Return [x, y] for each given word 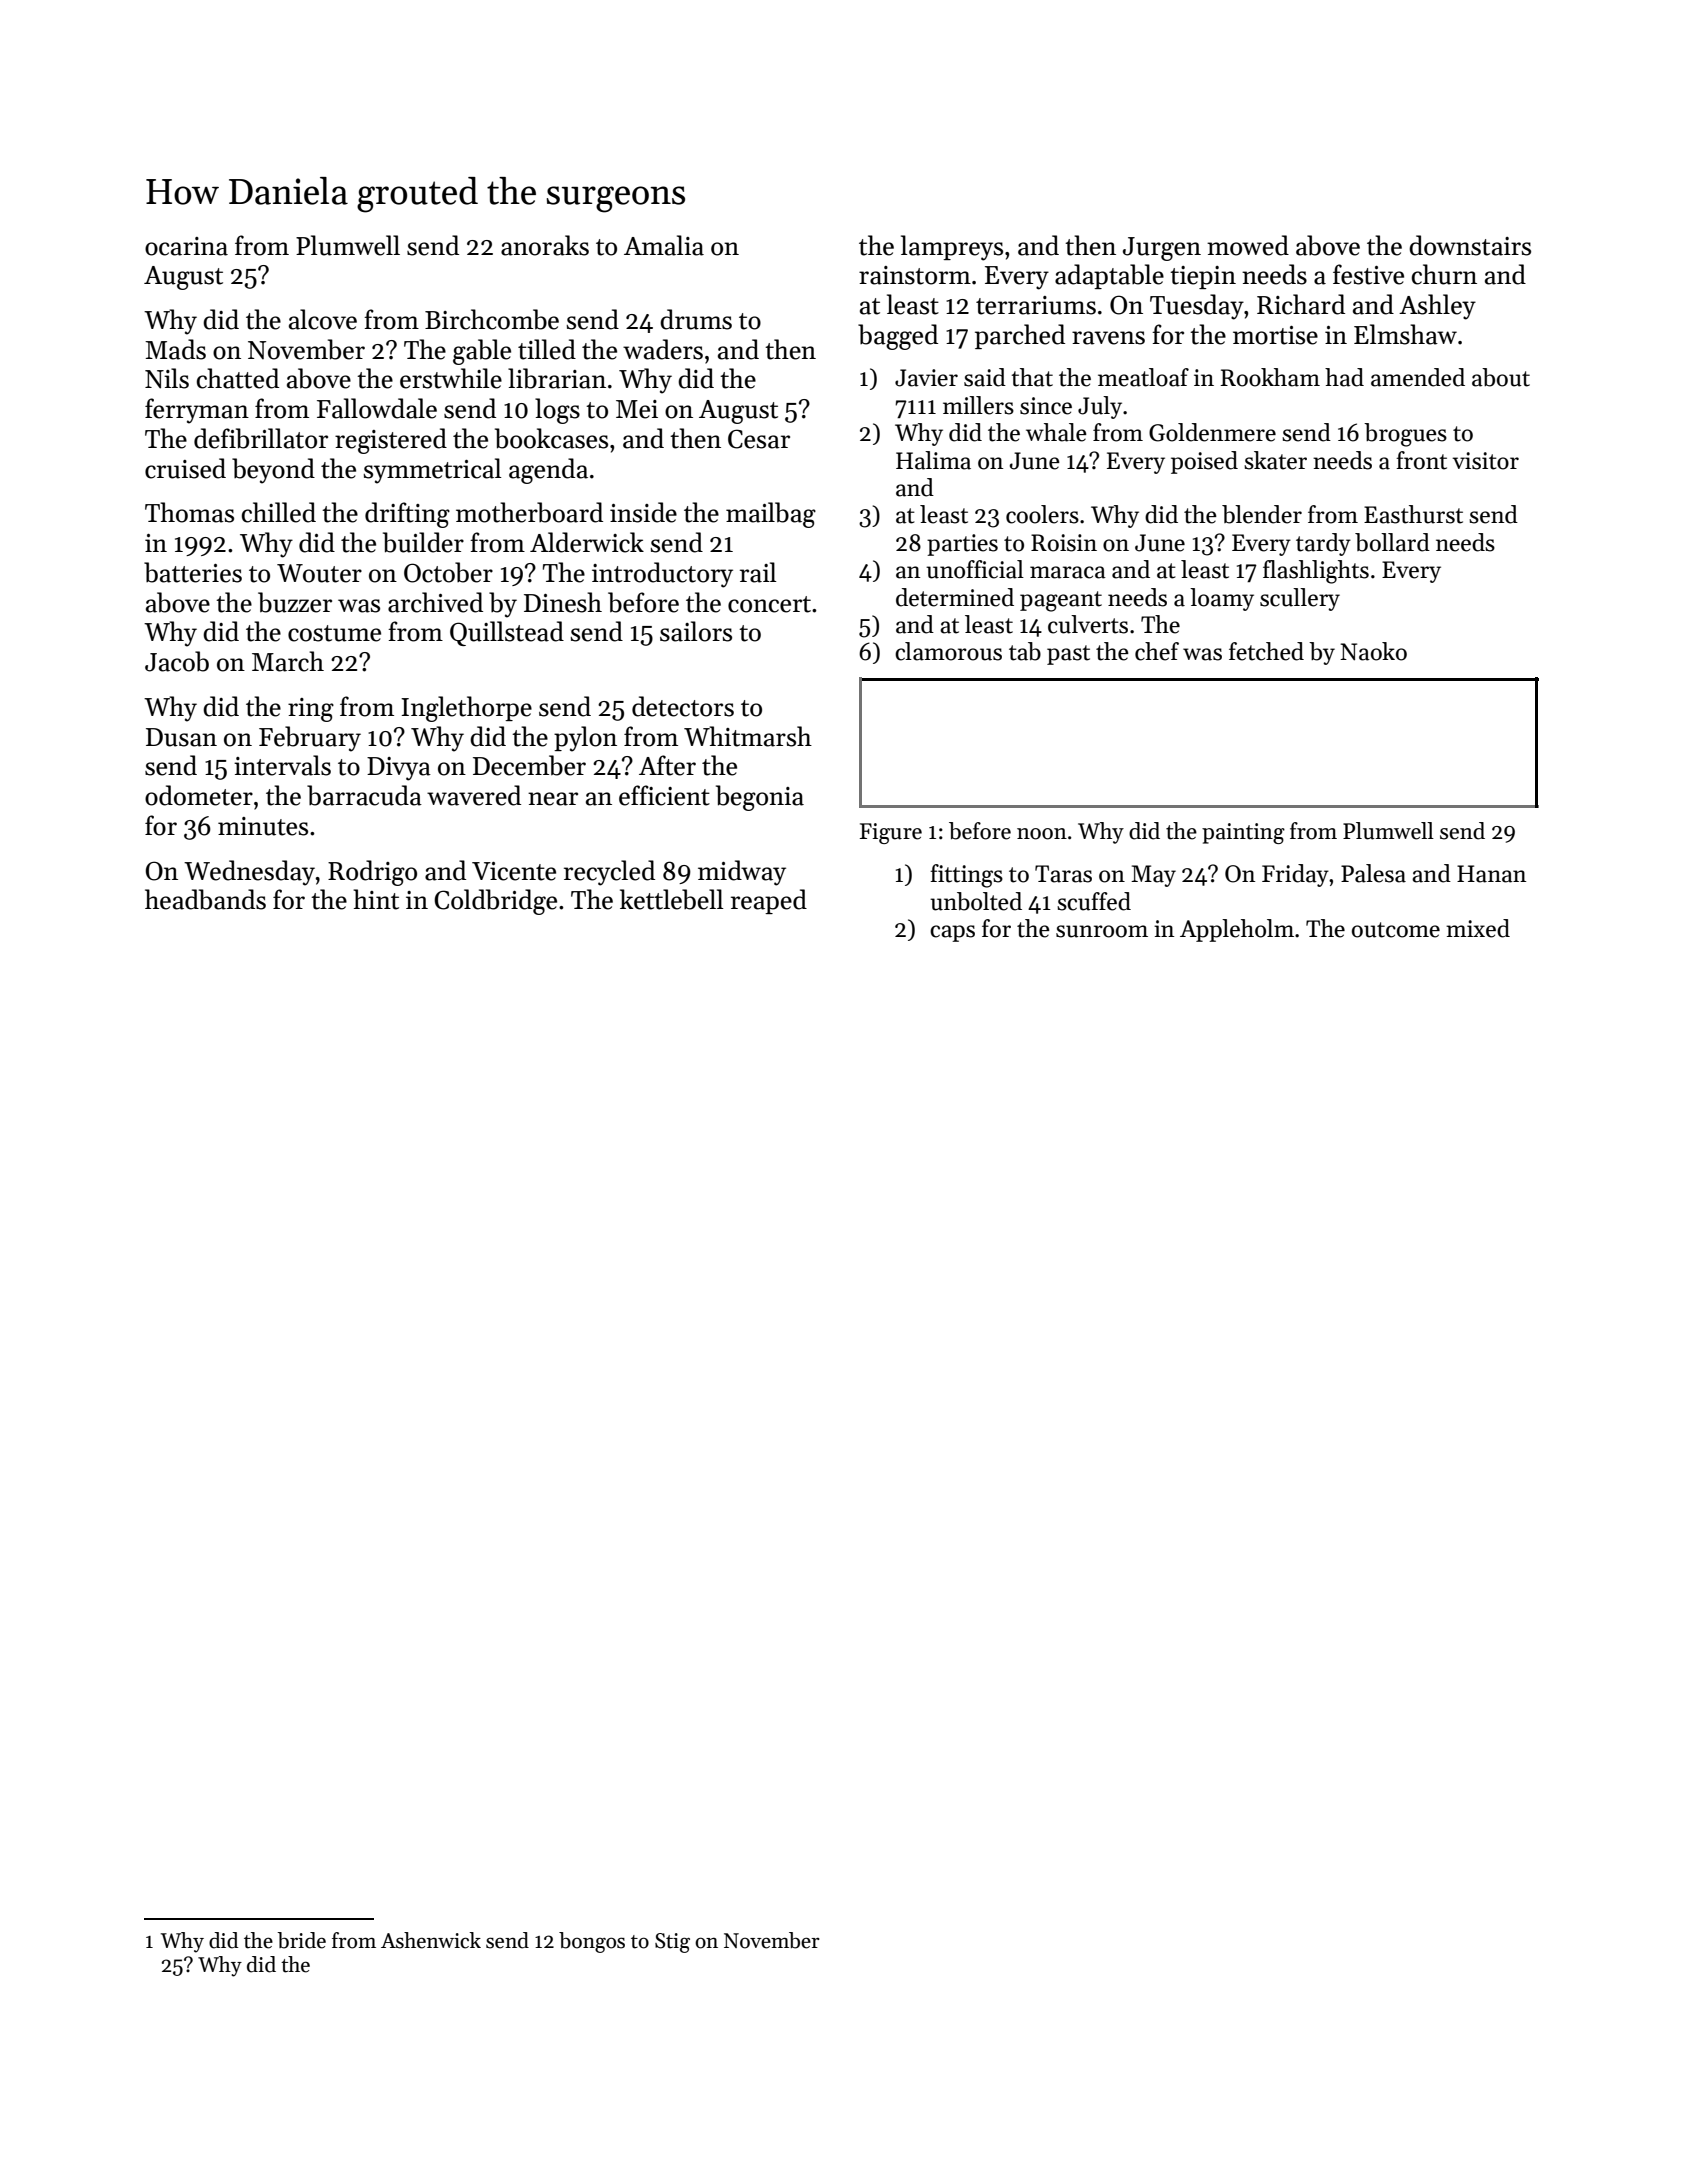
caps [952, 933]
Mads [175, 349]
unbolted [976, 901]
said [985, 377]
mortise [1275, 335]
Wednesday [249, 873]
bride [301, 1940]
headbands [205, 899]
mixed [1478, 928]
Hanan [1491, 874]
